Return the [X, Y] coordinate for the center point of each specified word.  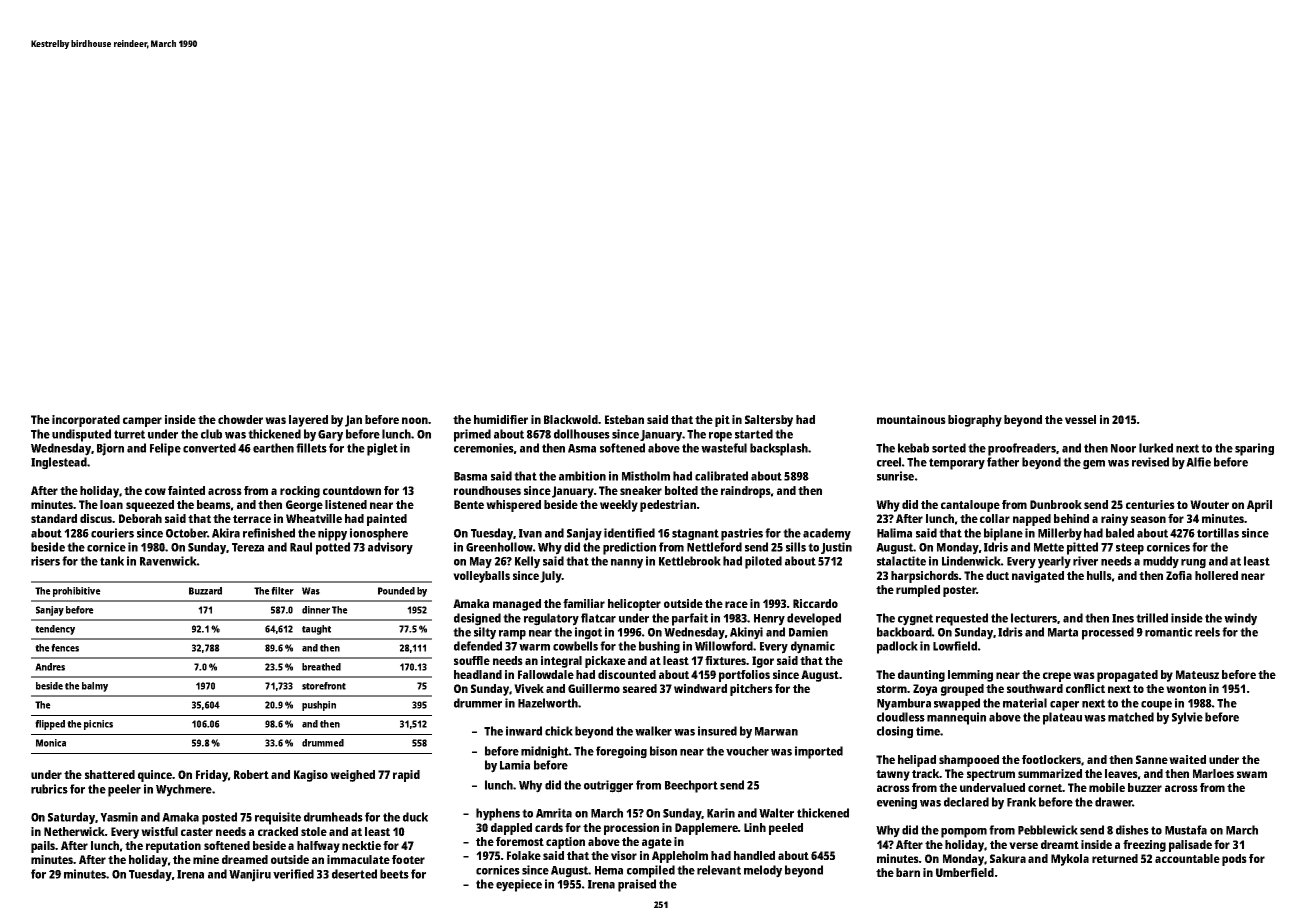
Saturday [71, 818]
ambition [582, 476]
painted [387, 520]
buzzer [1145, 787]
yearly [1054, 562]
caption [565, 843]
